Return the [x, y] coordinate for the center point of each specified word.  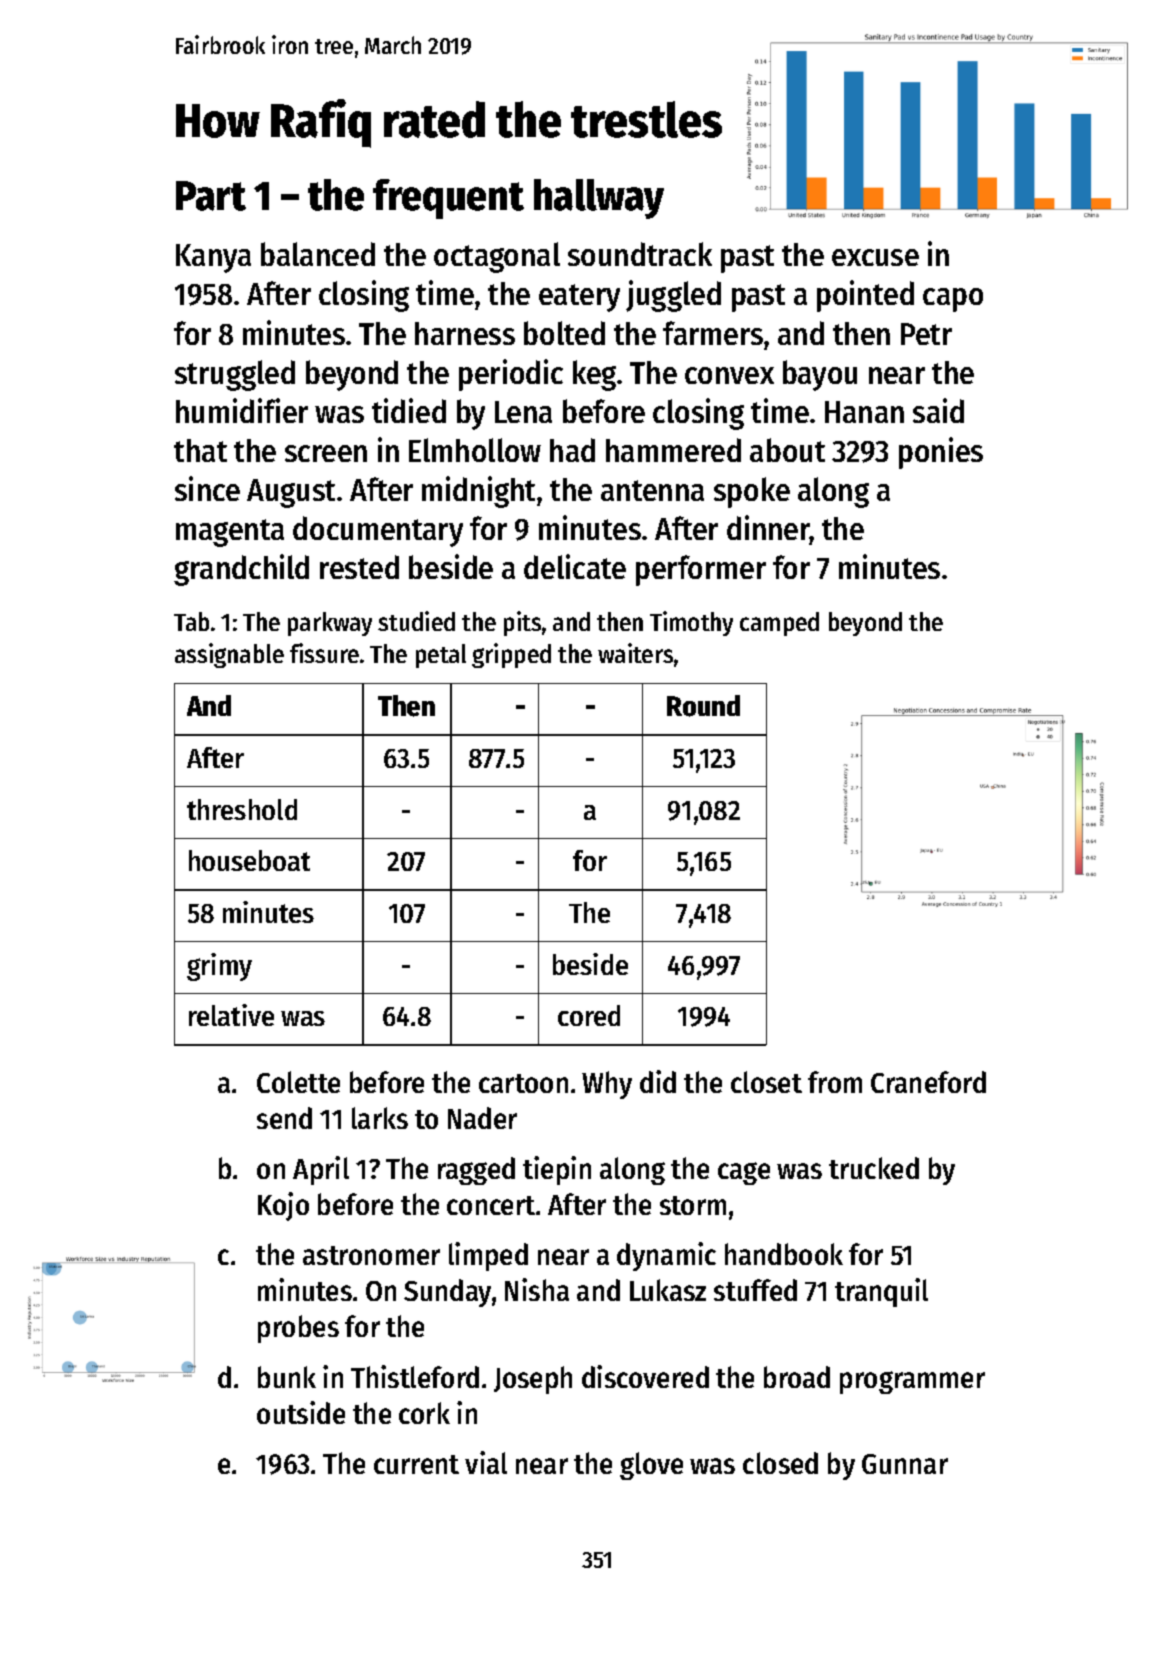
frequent [448, 199]
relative [231, 1015]
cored [589, 1015]
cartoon [523, 1083]
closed [780, 1463]
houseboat [249, 860]
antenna [652, 490]
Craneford [928, 1082]
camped [779, 624]
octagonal [497, 257]
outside [301, 1412]
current [416, 1464]
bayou [820, 375]
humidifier [242, 410]
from [835, 1082]
